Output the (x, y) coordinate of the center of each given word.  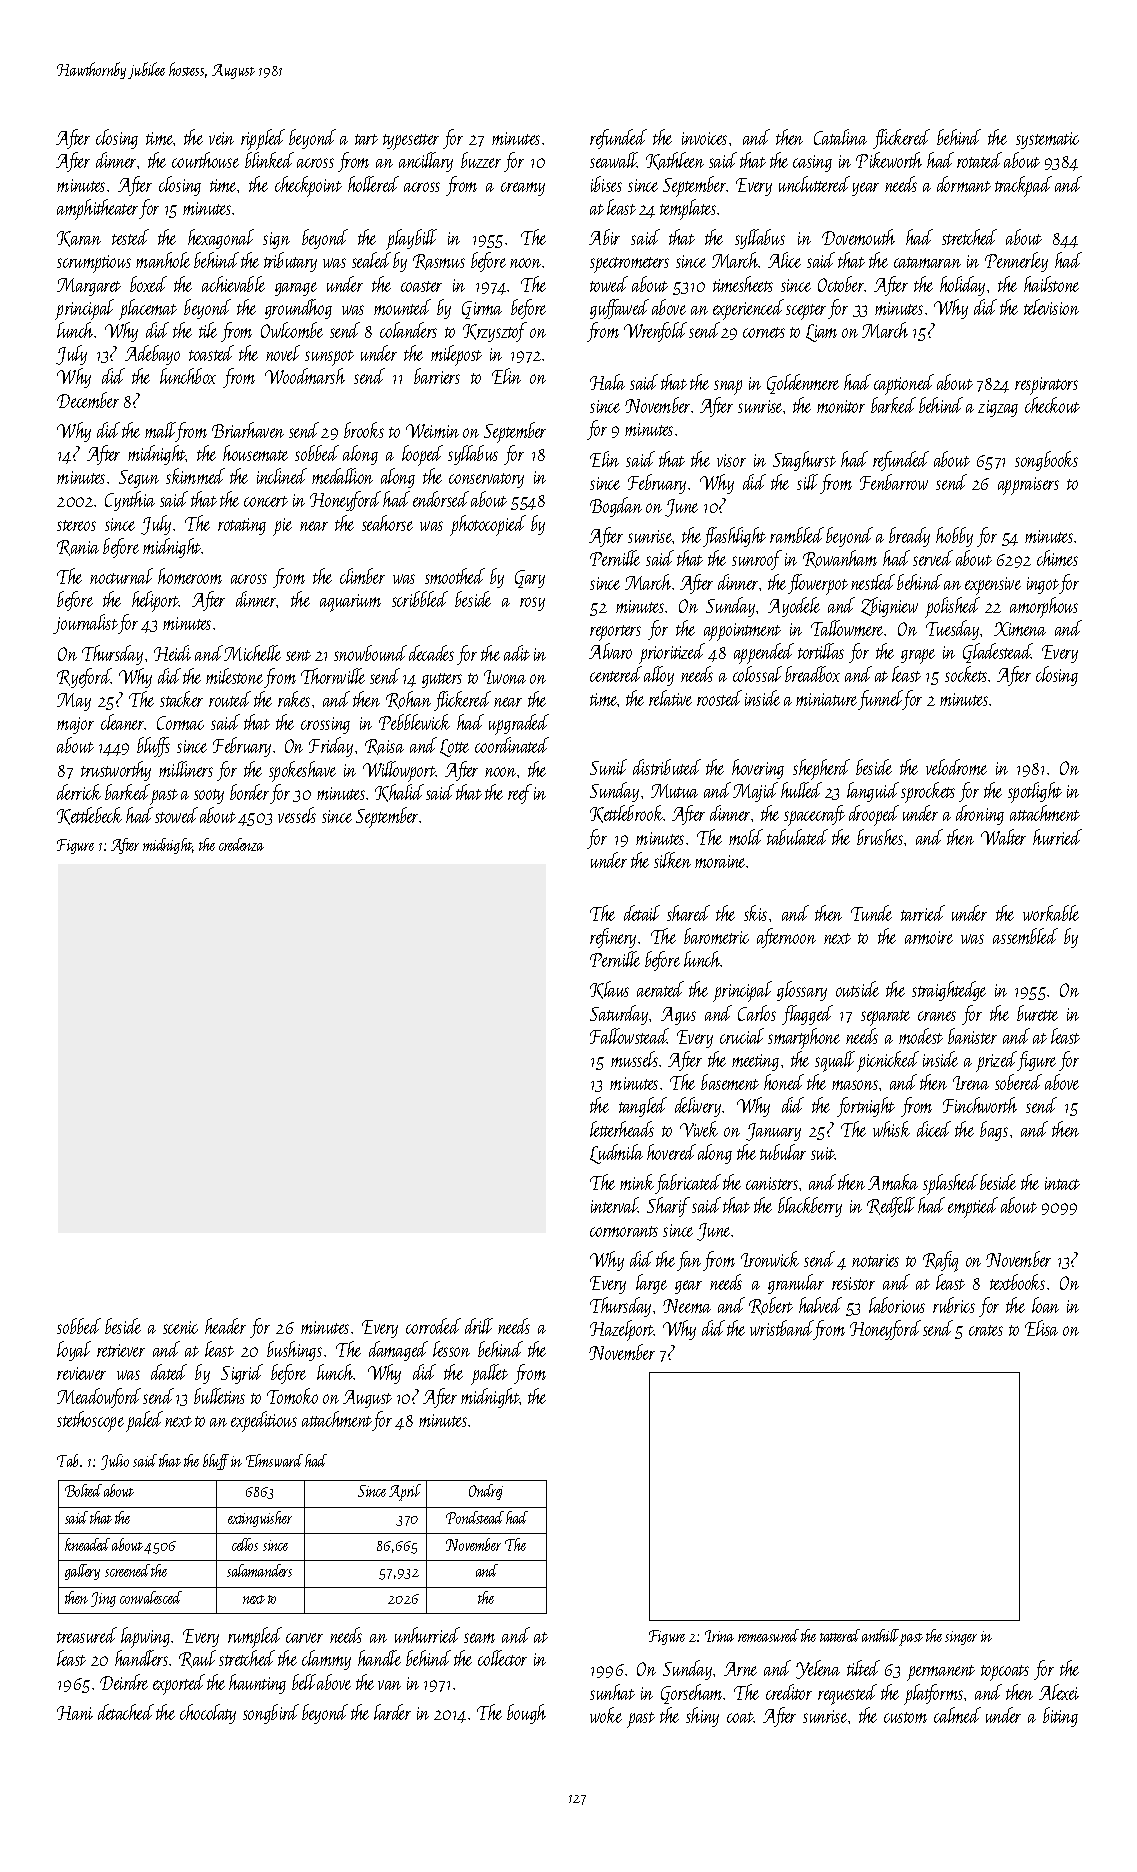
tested (130, 237)
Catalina (840, 137)
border (249, 792)
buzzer (481, 160)
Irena (971, 1083)
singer (961, 1638)
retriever (121, 1350)
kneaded (87, 1544)
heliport (155, 601)
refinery (613, 938)
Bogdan (616, 507)
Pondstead (475, 1517)
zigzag (998, 408)
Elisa (1041, 1328)
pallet (489, 1374)
